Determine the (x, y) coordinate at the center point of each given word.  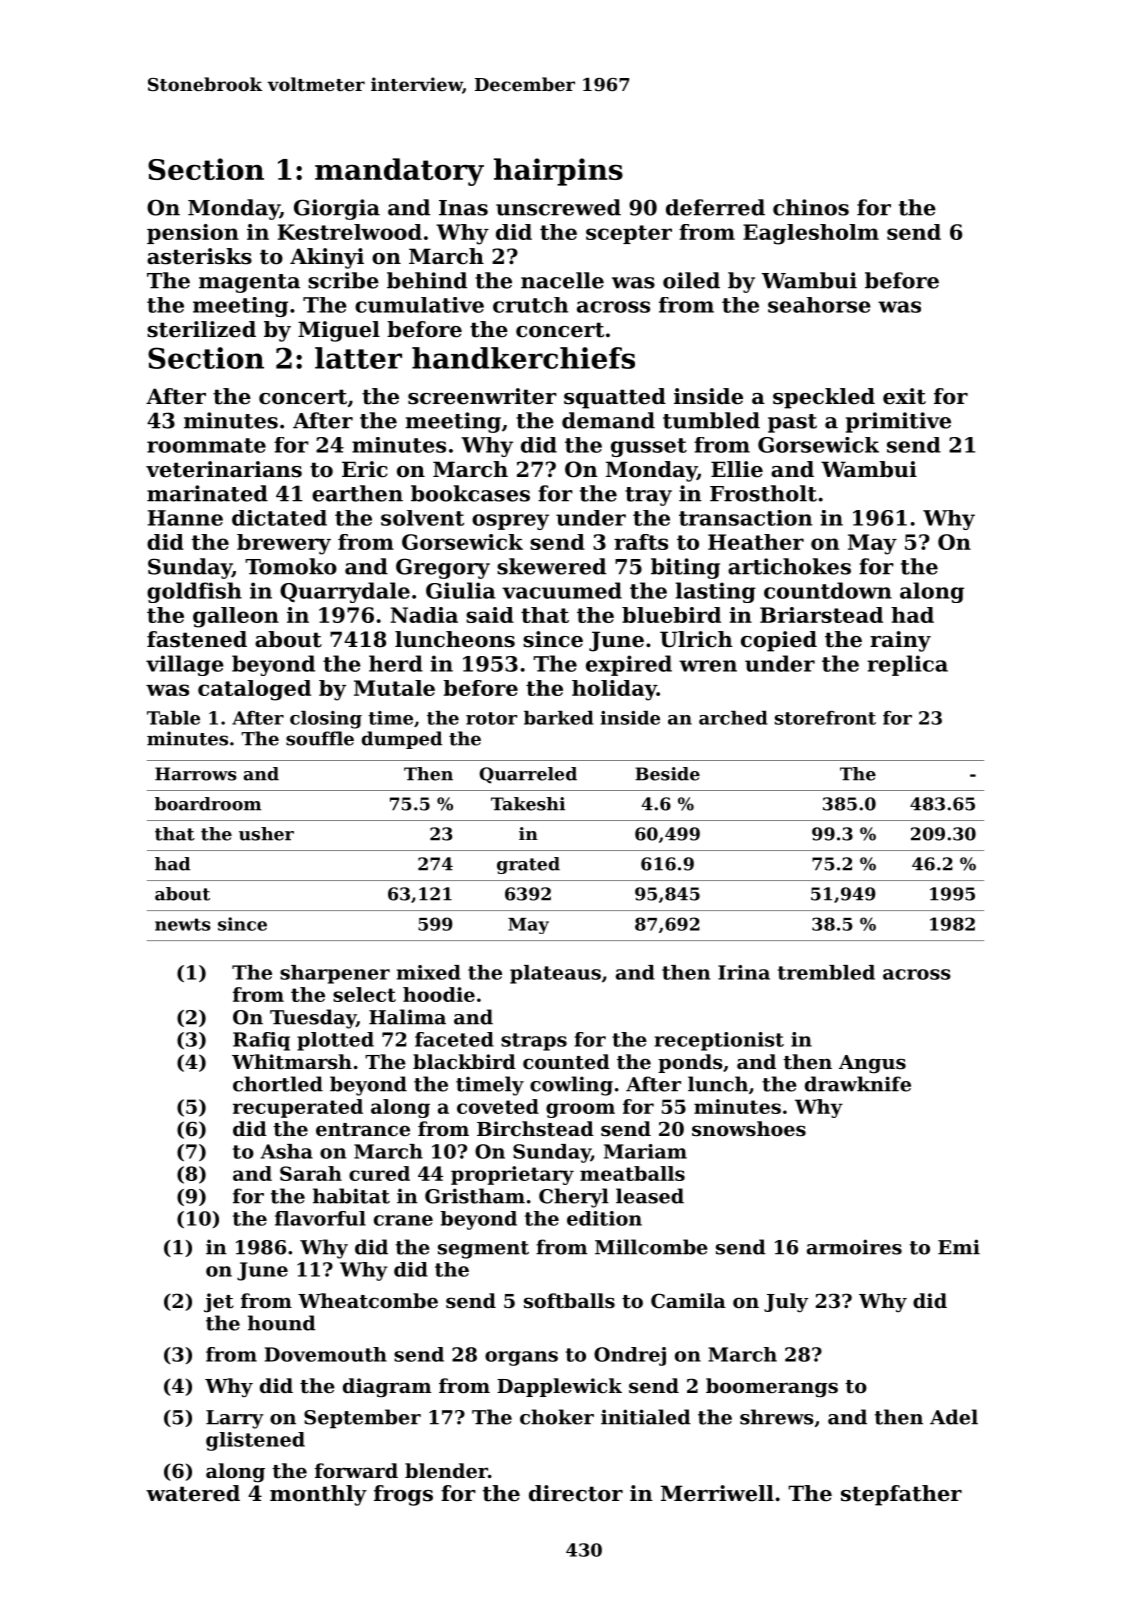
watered (193, 1493)
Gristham (475, 1196)
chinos (811, 207)
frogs (403, 1495)
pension (193, 234)
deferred (715, 207)
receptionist (719, 1041)
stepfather (901, 1495)
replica (907, 665)
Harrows (196, 774)
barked (559, 718)
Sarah (311, 1173)
